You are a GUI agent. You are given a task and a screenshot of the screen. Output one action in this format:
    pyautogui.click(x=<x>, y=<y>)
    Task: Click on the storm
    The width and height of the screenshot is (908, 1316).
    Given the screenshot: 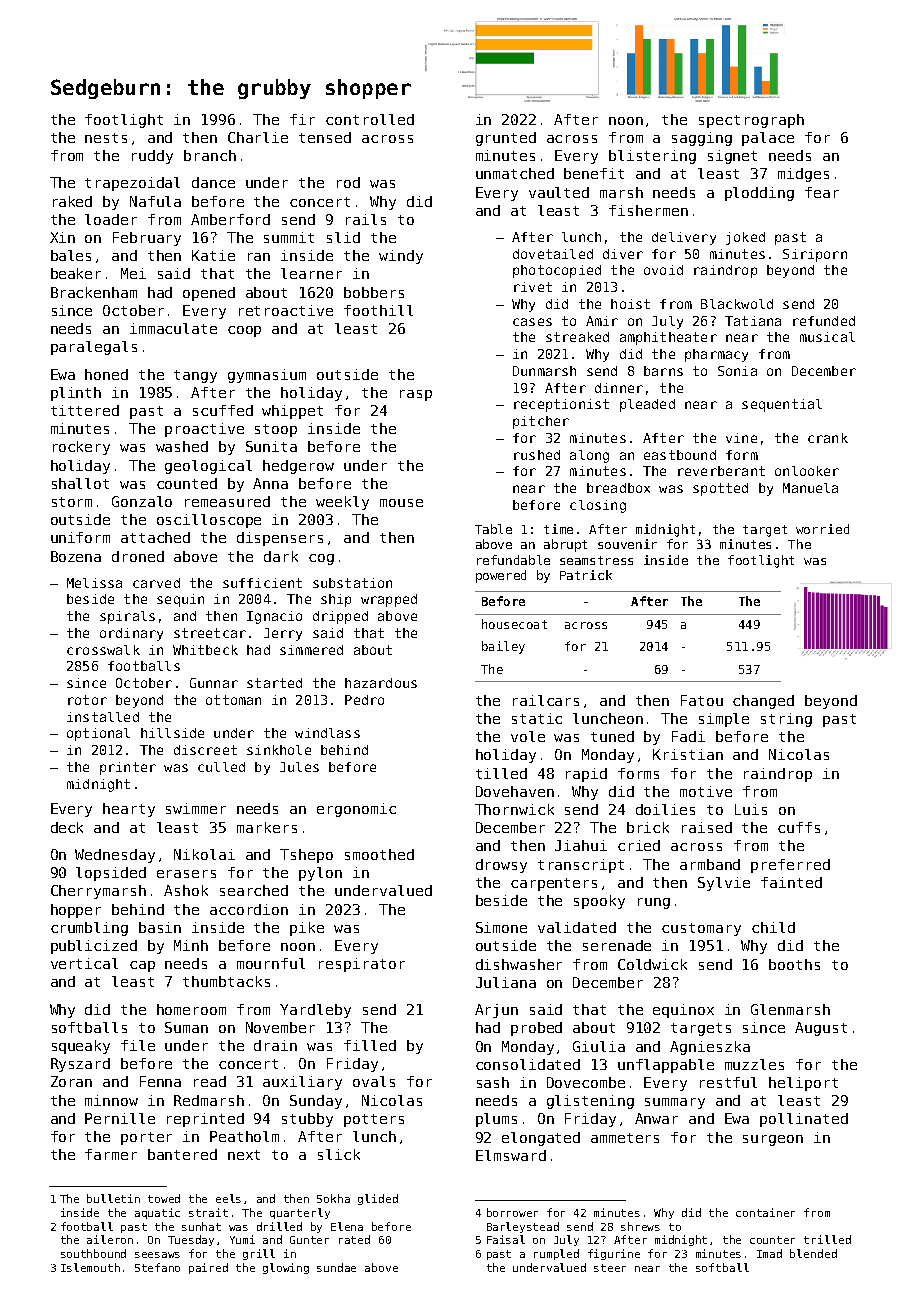 What is the action you would take?
    pyautogui.click(x=72, y=502)
